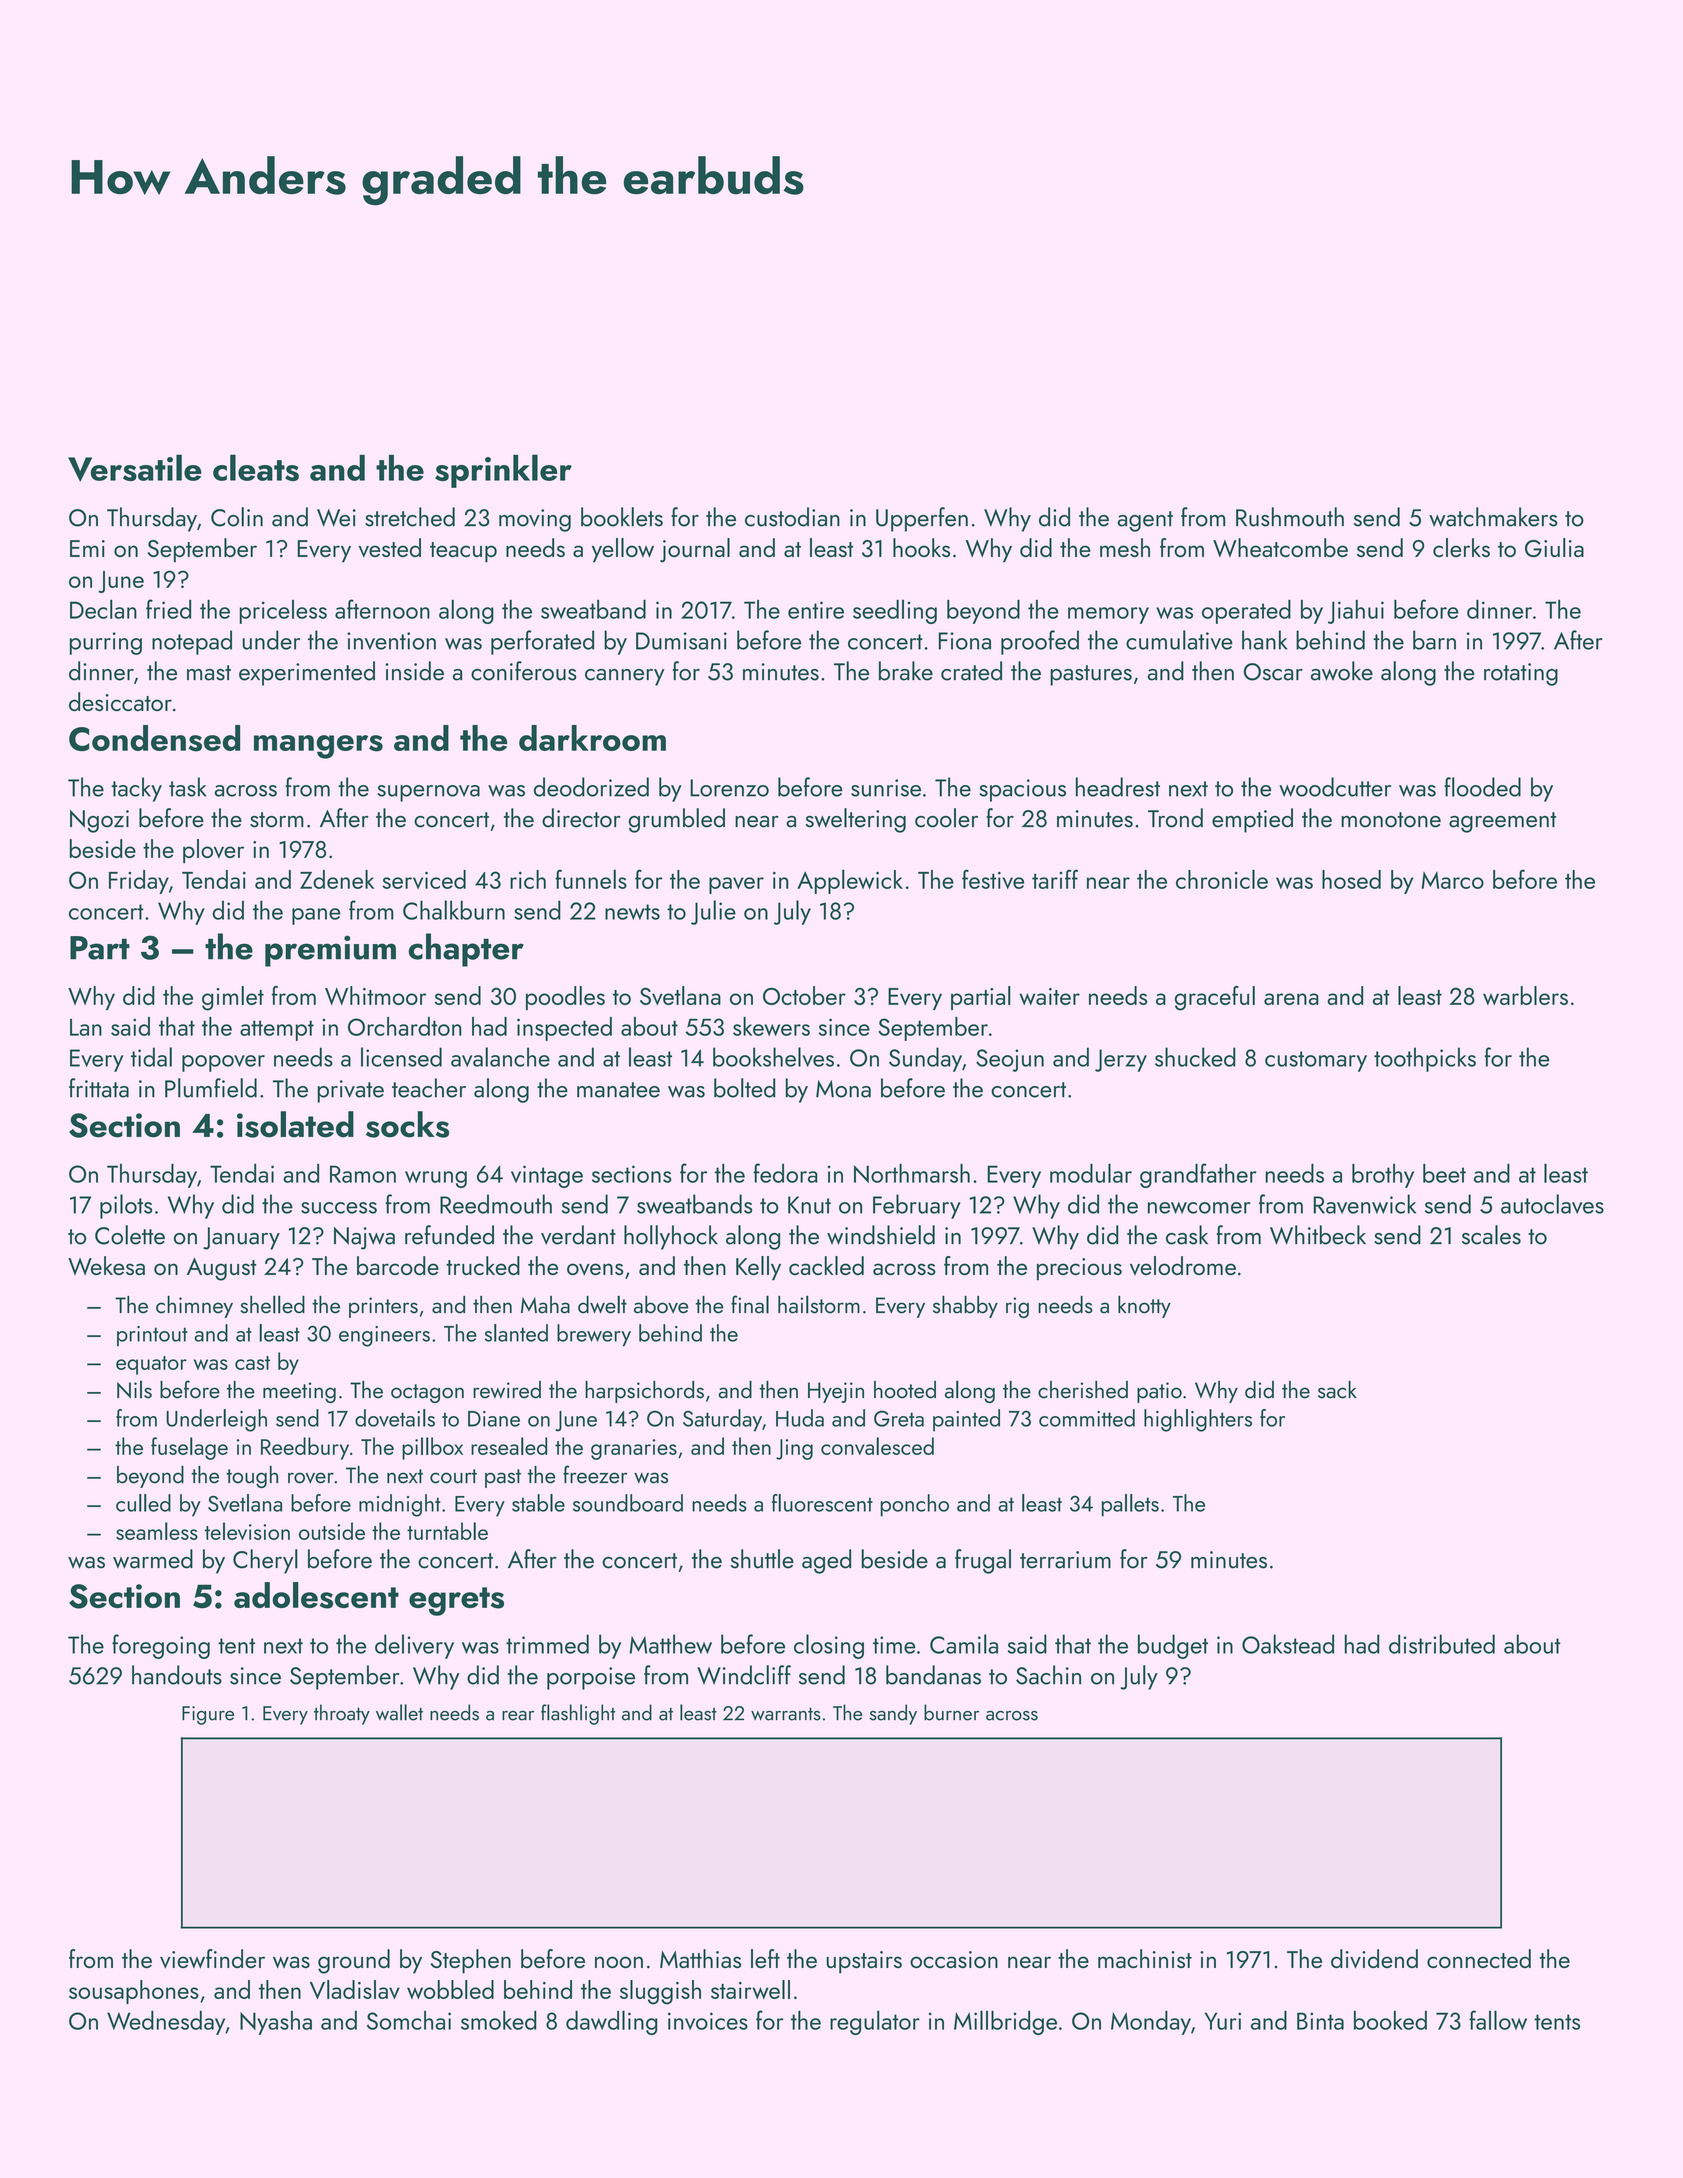 This screenshot has width=1683, height=2178. I want to click on burner, so click(951, 1712).
